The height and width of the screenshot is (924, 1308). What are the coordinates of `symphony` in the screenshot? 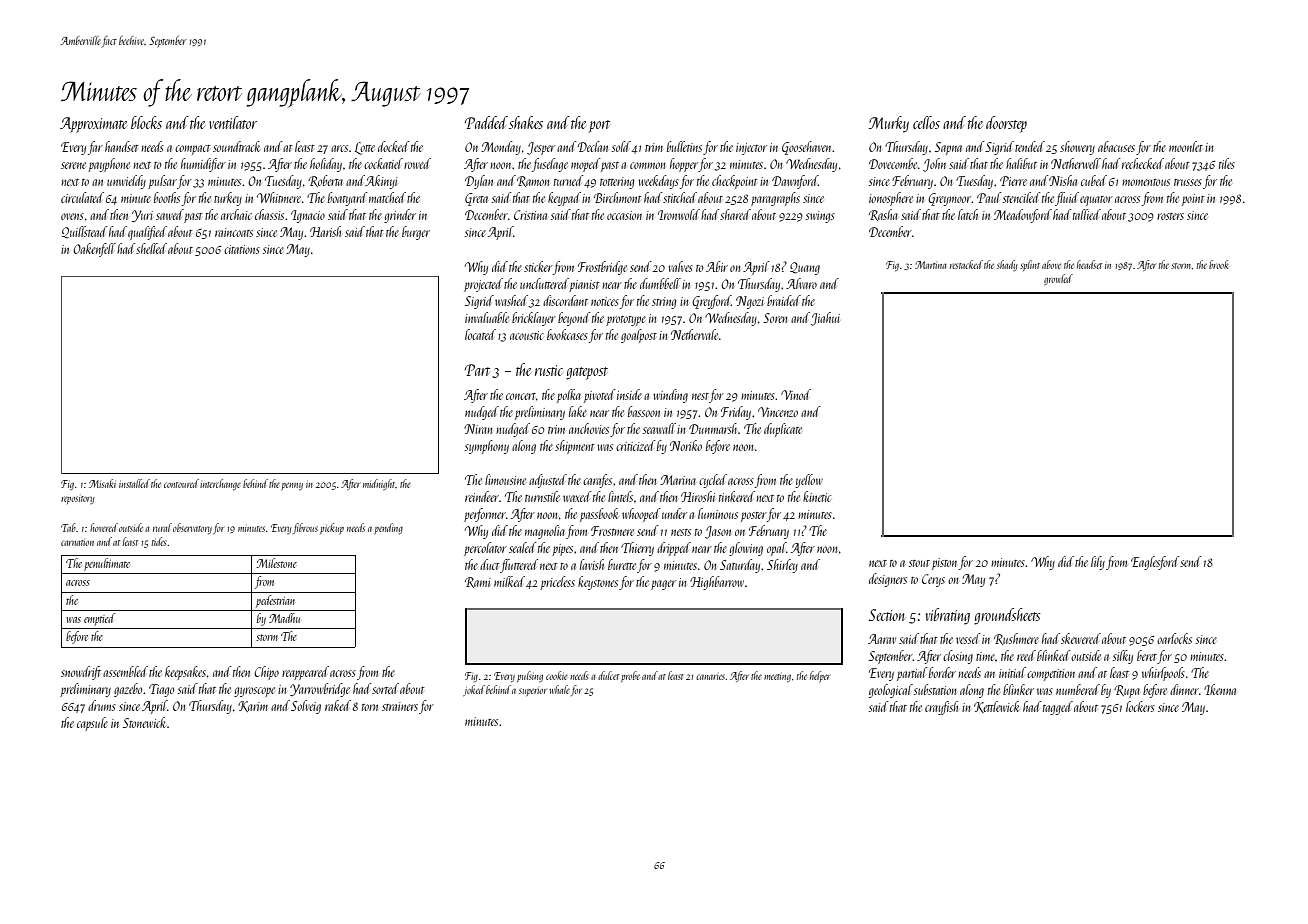 It's located at (487, 447).
